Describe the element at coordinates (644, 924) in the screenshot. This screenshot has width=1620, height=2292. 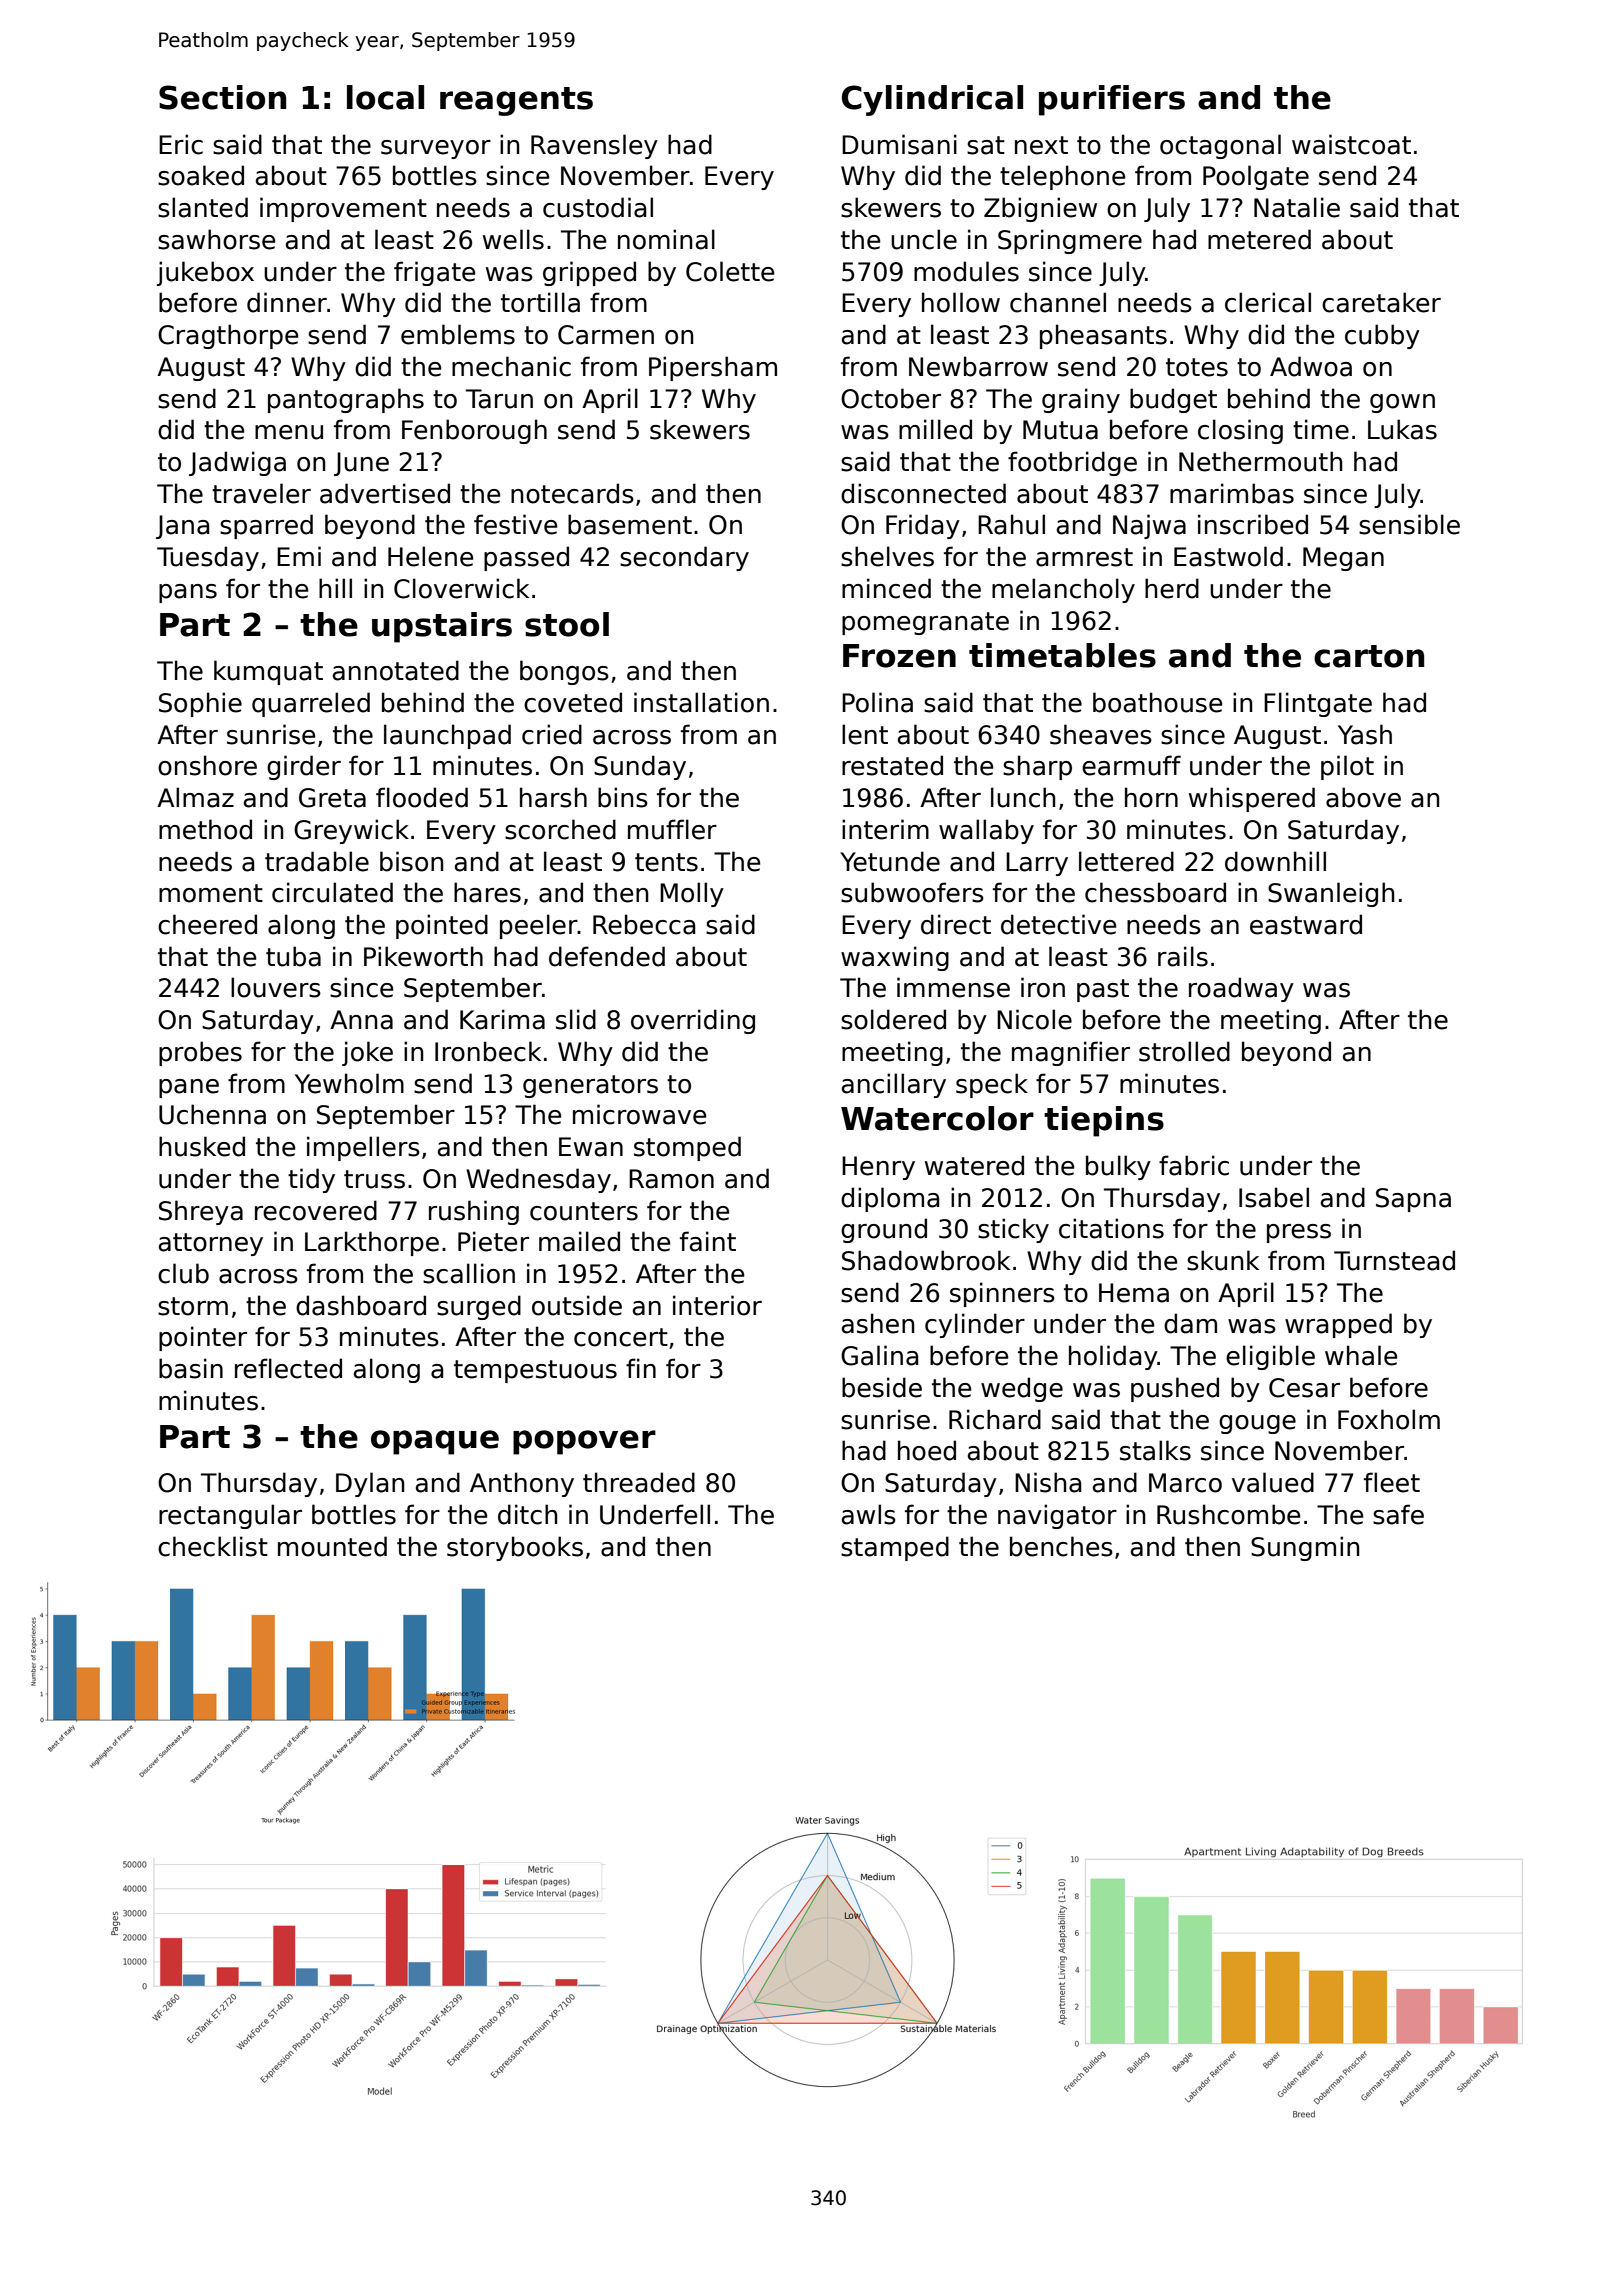
I see `Rebecca` at that location.
